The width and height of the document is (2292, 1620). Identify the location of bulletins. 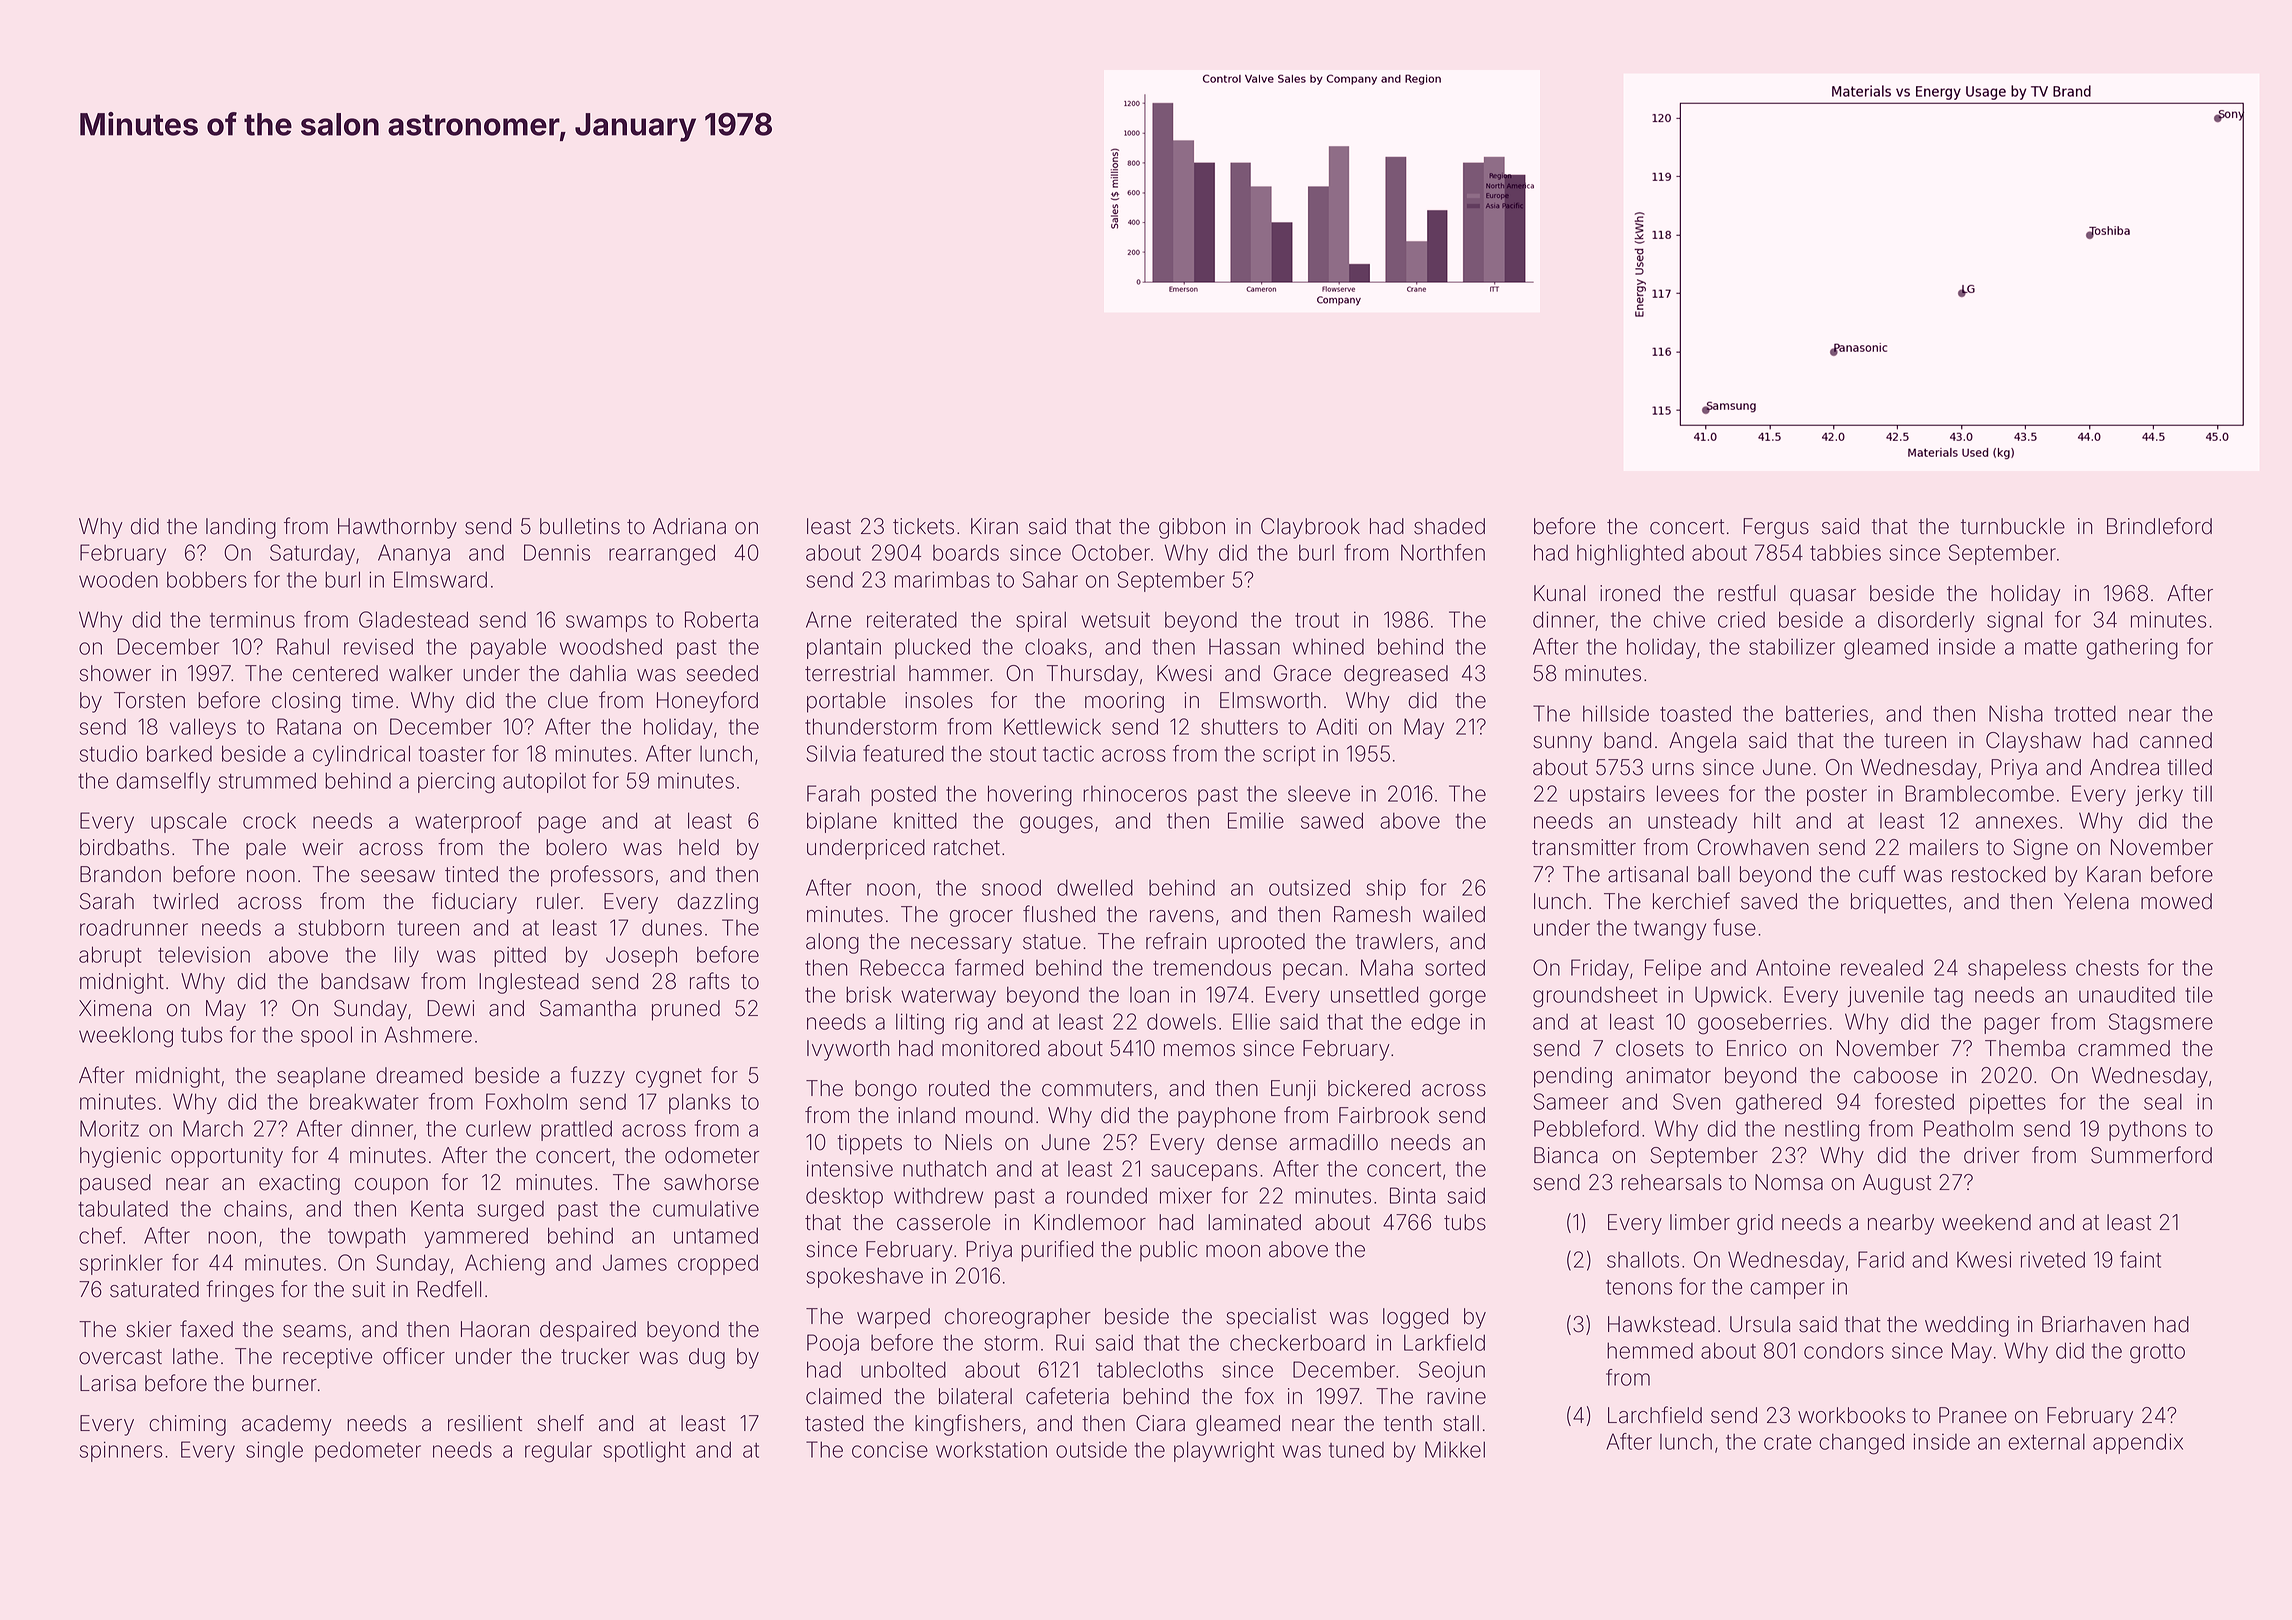
(580, 526).
